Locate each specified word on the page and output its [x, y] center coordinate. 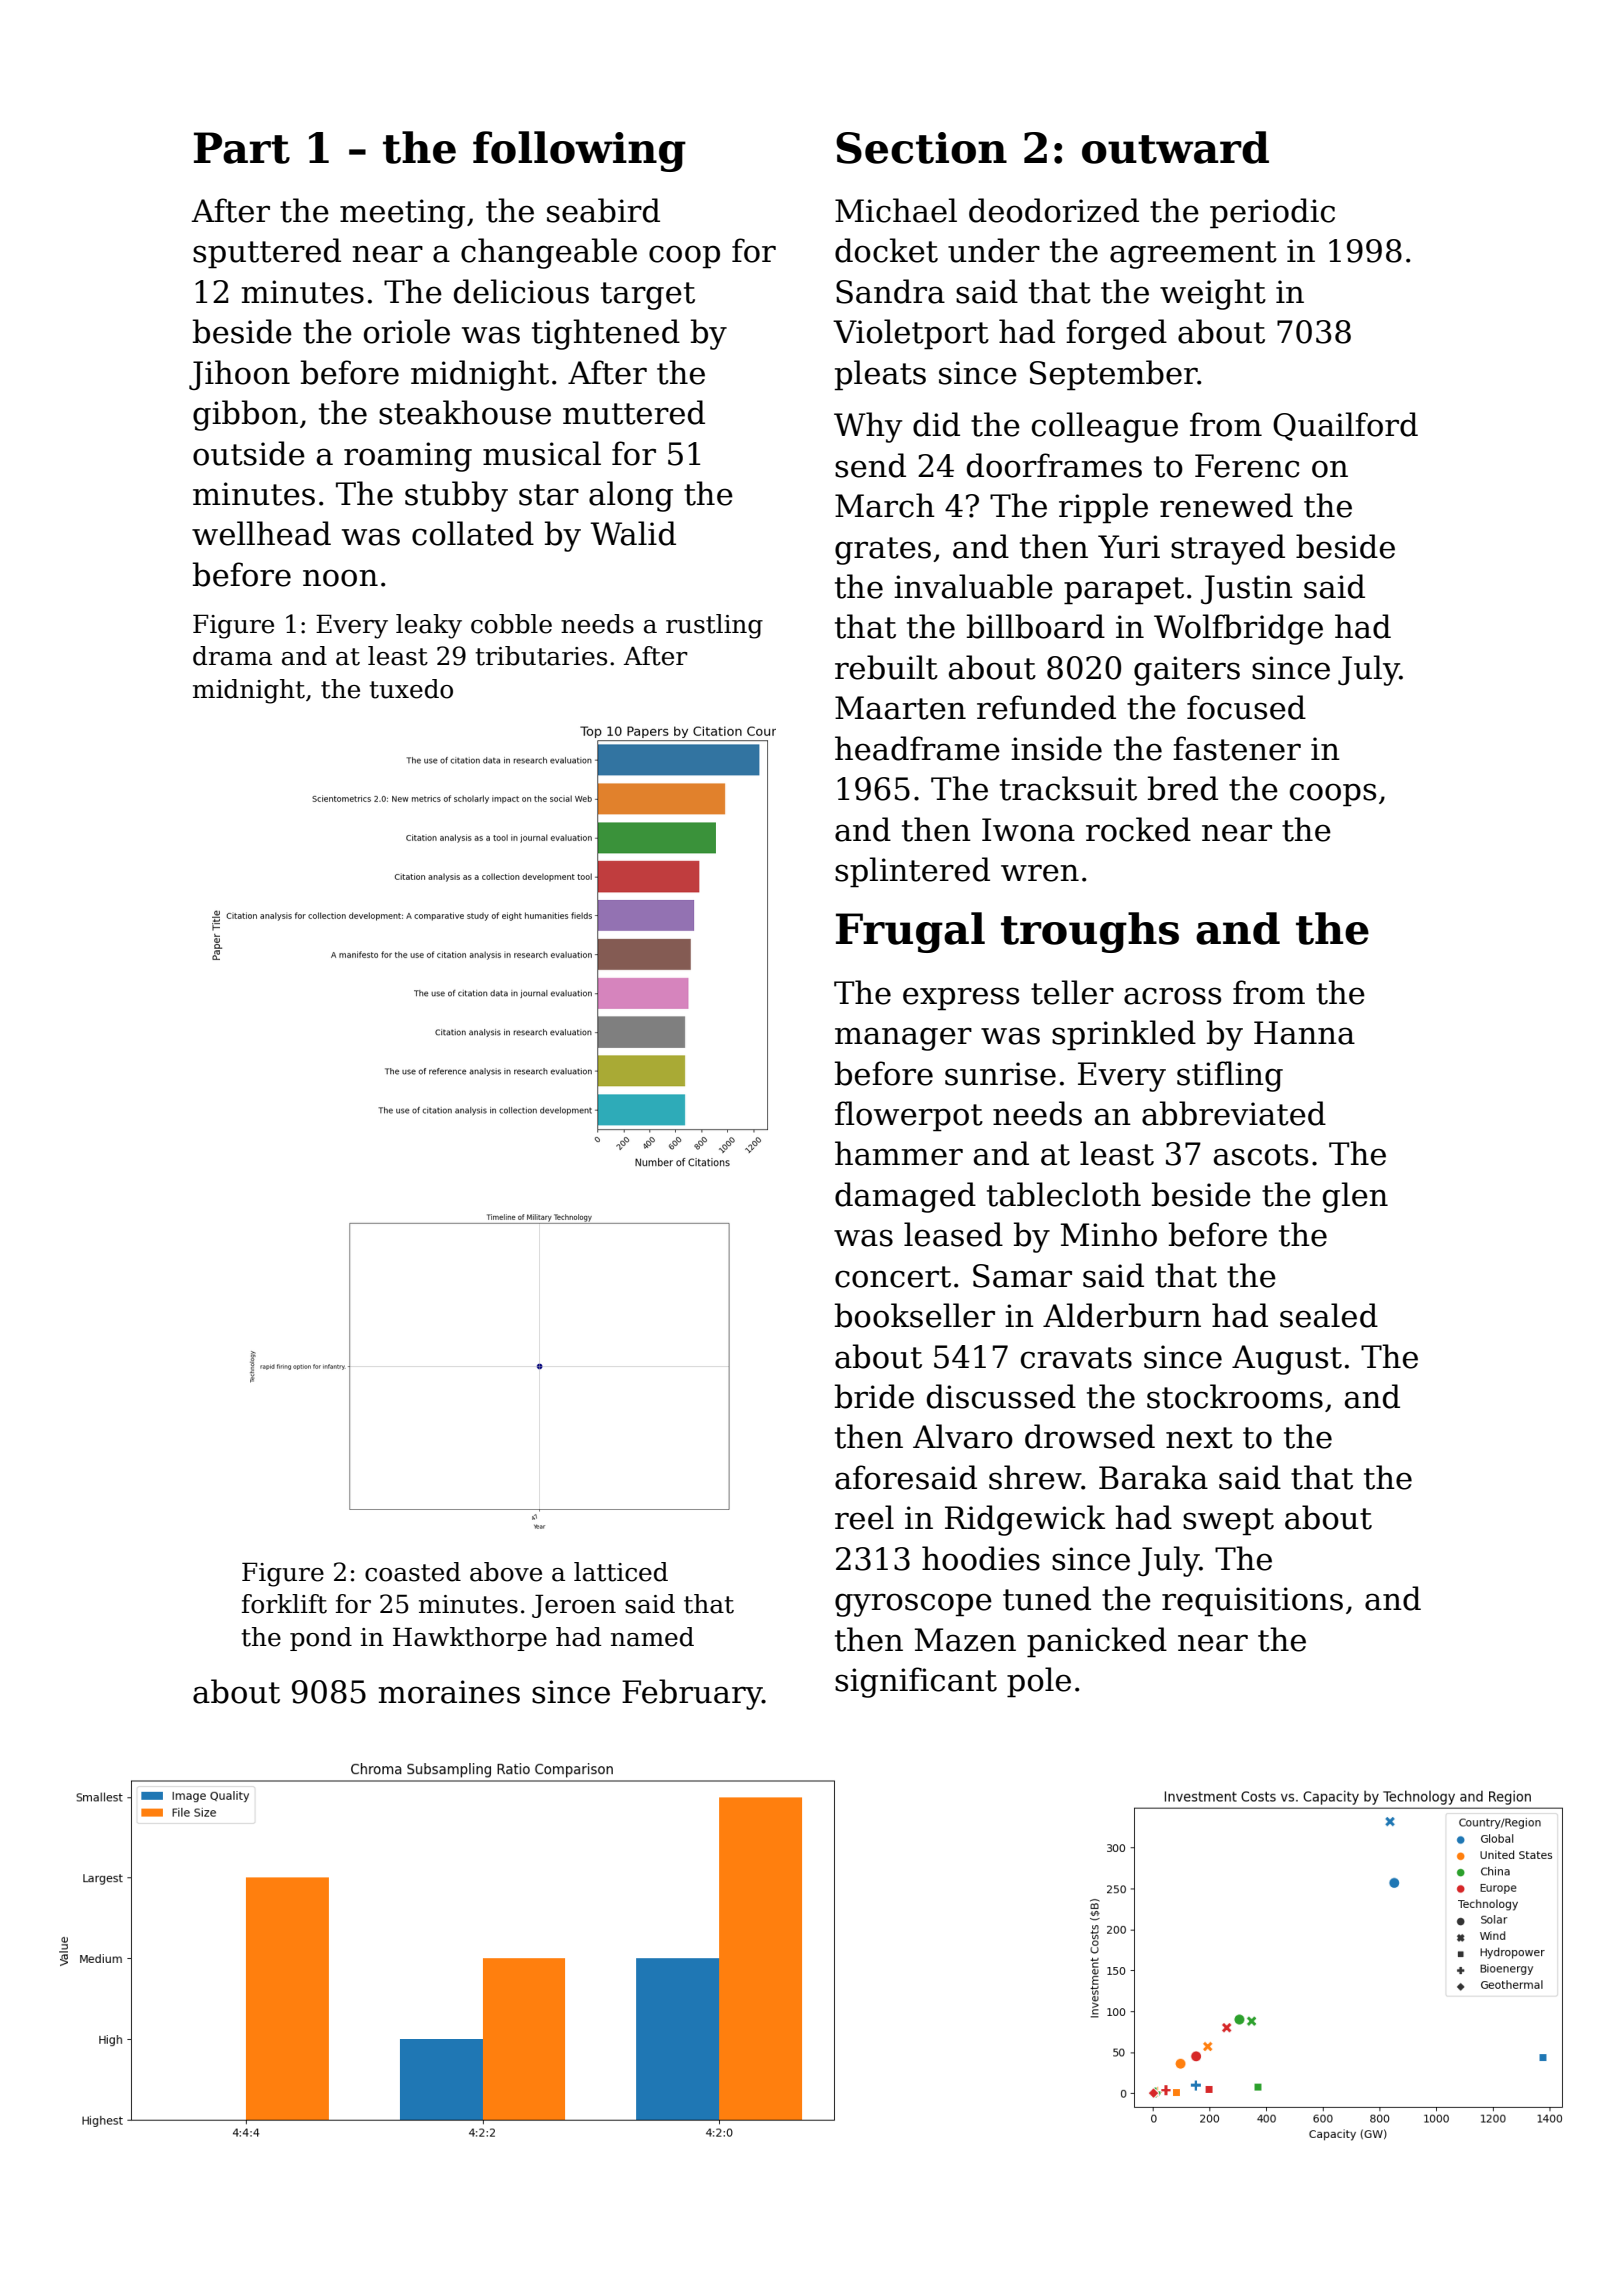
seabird [603, 210]
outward [1175, 147]
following [579, 151]
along [631, 496]
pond [321, 1639]
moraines [449, 1692]
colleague [1105, 427]
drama [232, 656]
